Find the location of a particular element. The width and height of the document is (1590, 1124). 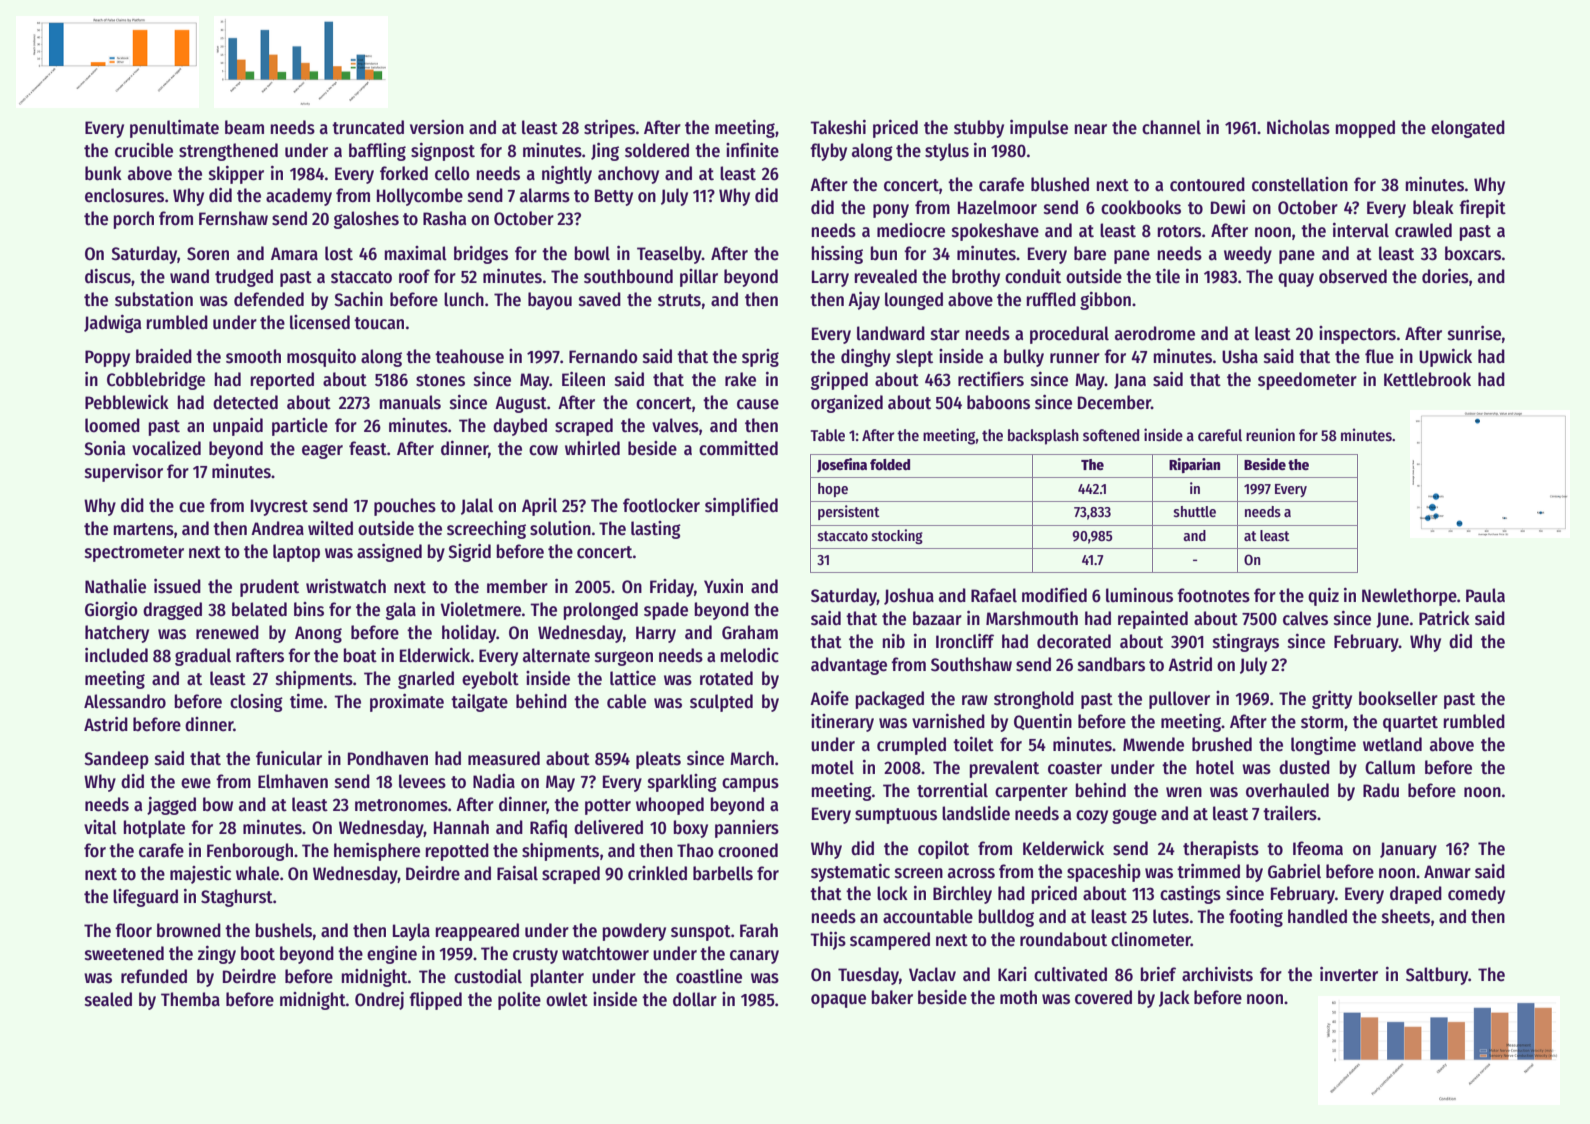

whale is located at coordinates (257, 873).
